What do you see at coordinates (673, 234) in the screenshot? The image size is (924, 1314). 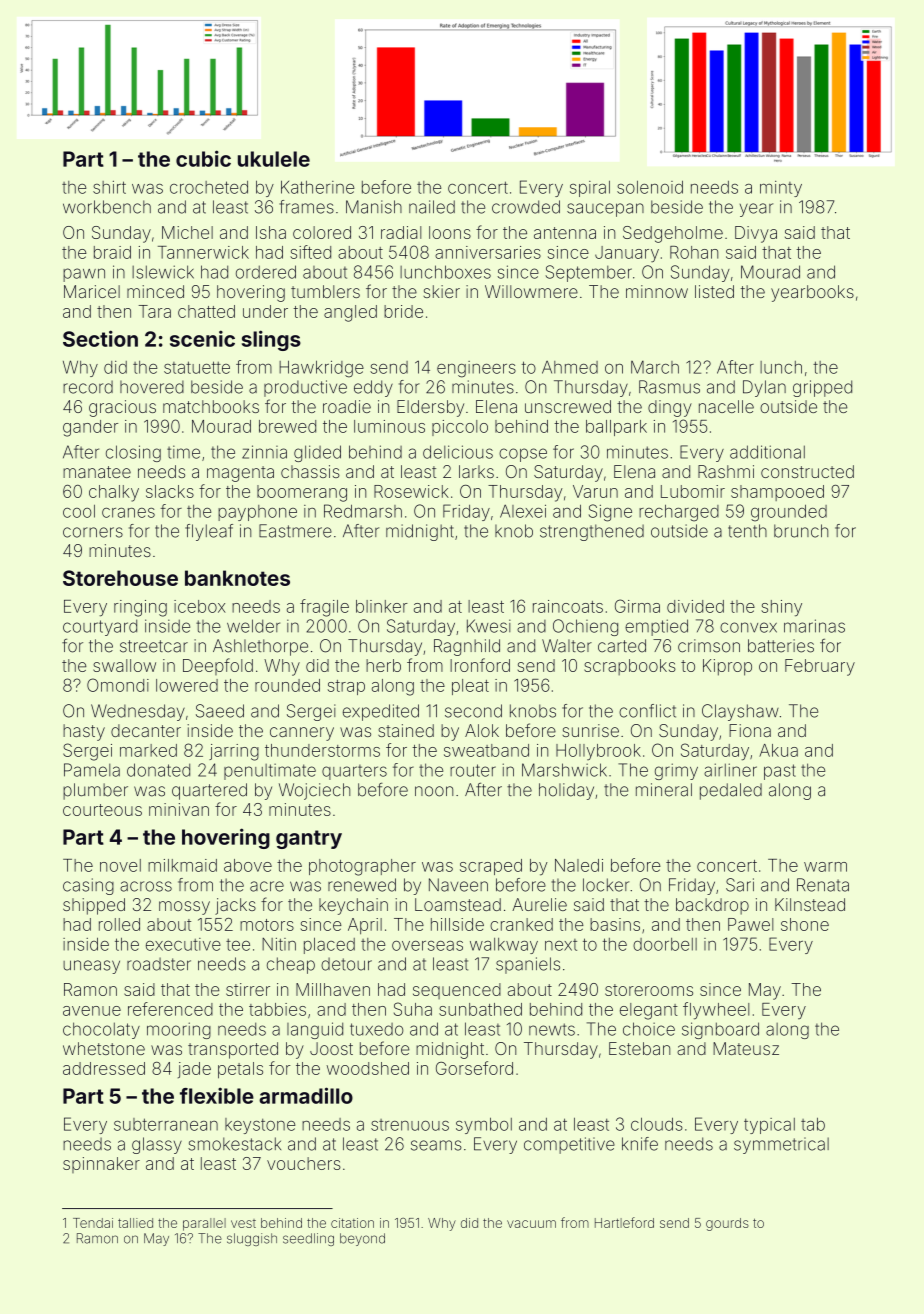 I see `Sedgeholme` at bounding box center [673, 234].
